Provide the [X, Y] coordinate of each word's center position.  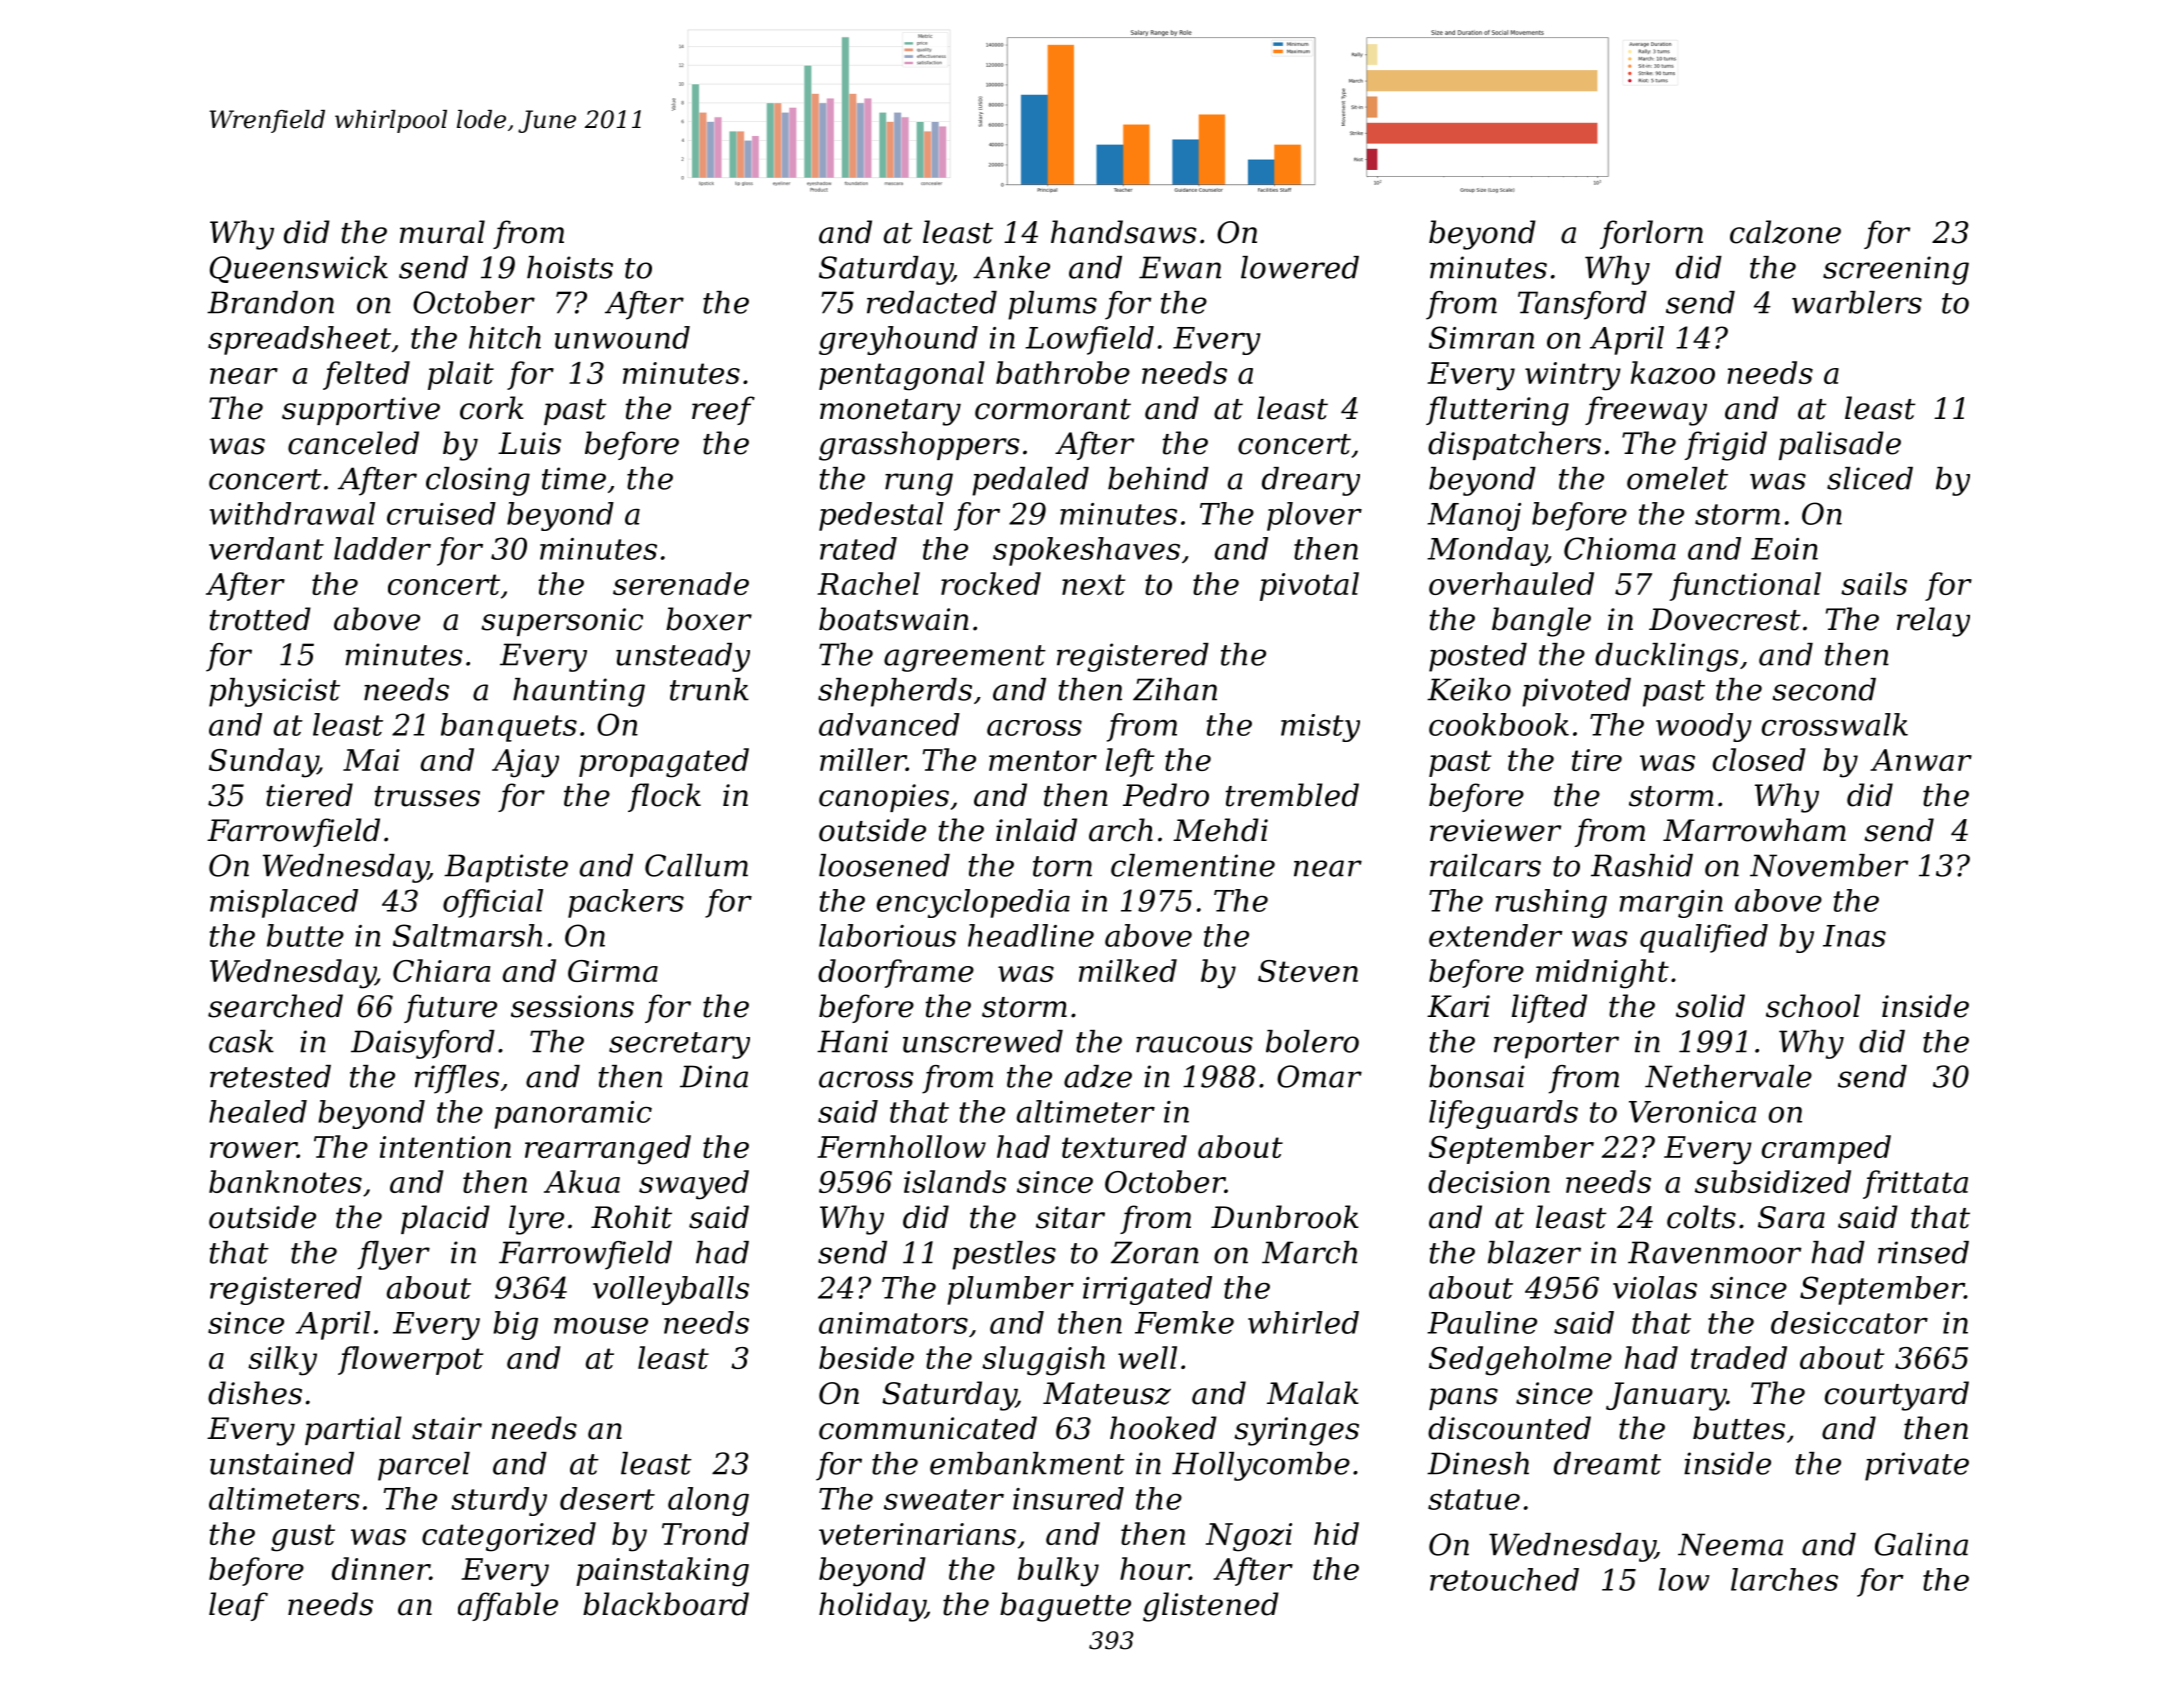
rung [919, 484]
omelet [1677, 478]
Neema [1730, 1544]
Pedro [1166, 795]
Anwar [1921, 760]
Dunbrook [1285, 1217]
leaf [238, 1606]
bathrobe [1063, 372]
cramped [1826, 1149]
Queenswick [299, 269]
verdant [266, 548]
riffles [457, 1079]
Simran [1481, 337]
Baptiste [506, 868]
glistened [1211, 1607]
